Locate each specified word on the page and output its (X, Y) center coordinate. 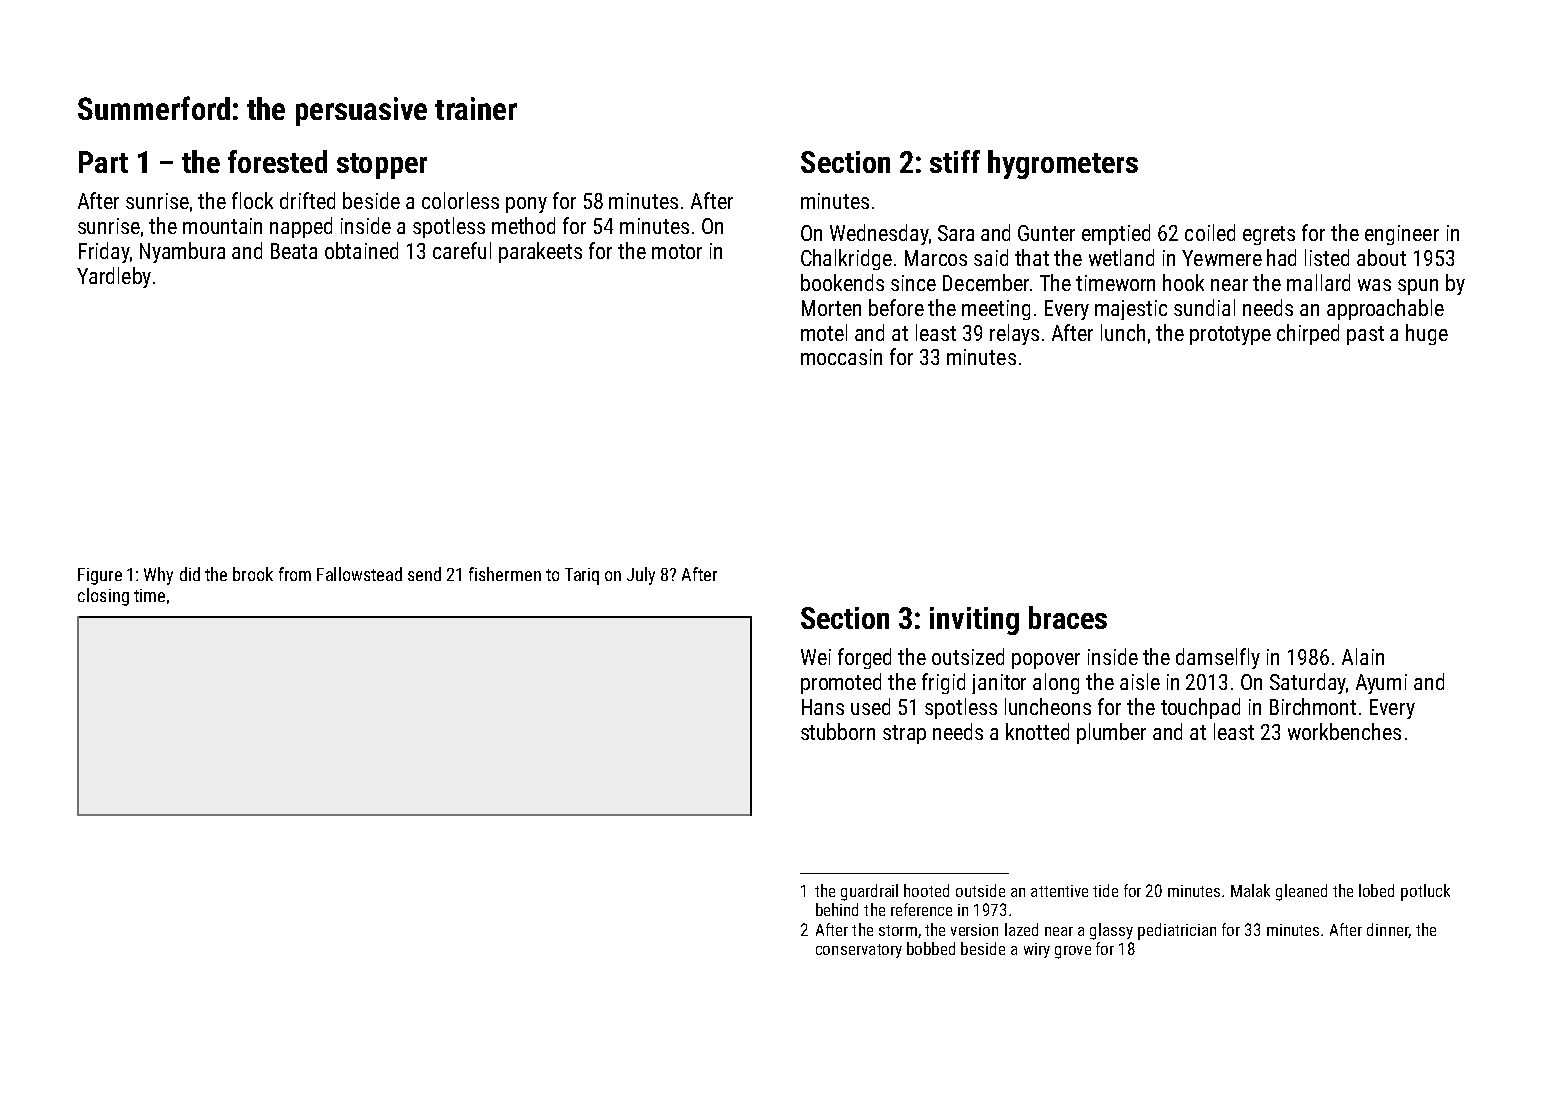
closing (103, 597)
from (295, 574)
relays (1014, 334)
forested (277, 161)
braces (1068, 617)
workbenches (1344, 731)
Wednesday (879, 234)
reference (921, 909)
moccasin (841, 357)
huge (1427, 334)
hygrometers (1063, 164)
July (641, 576)
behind (837, 909)
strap (904, 734)
